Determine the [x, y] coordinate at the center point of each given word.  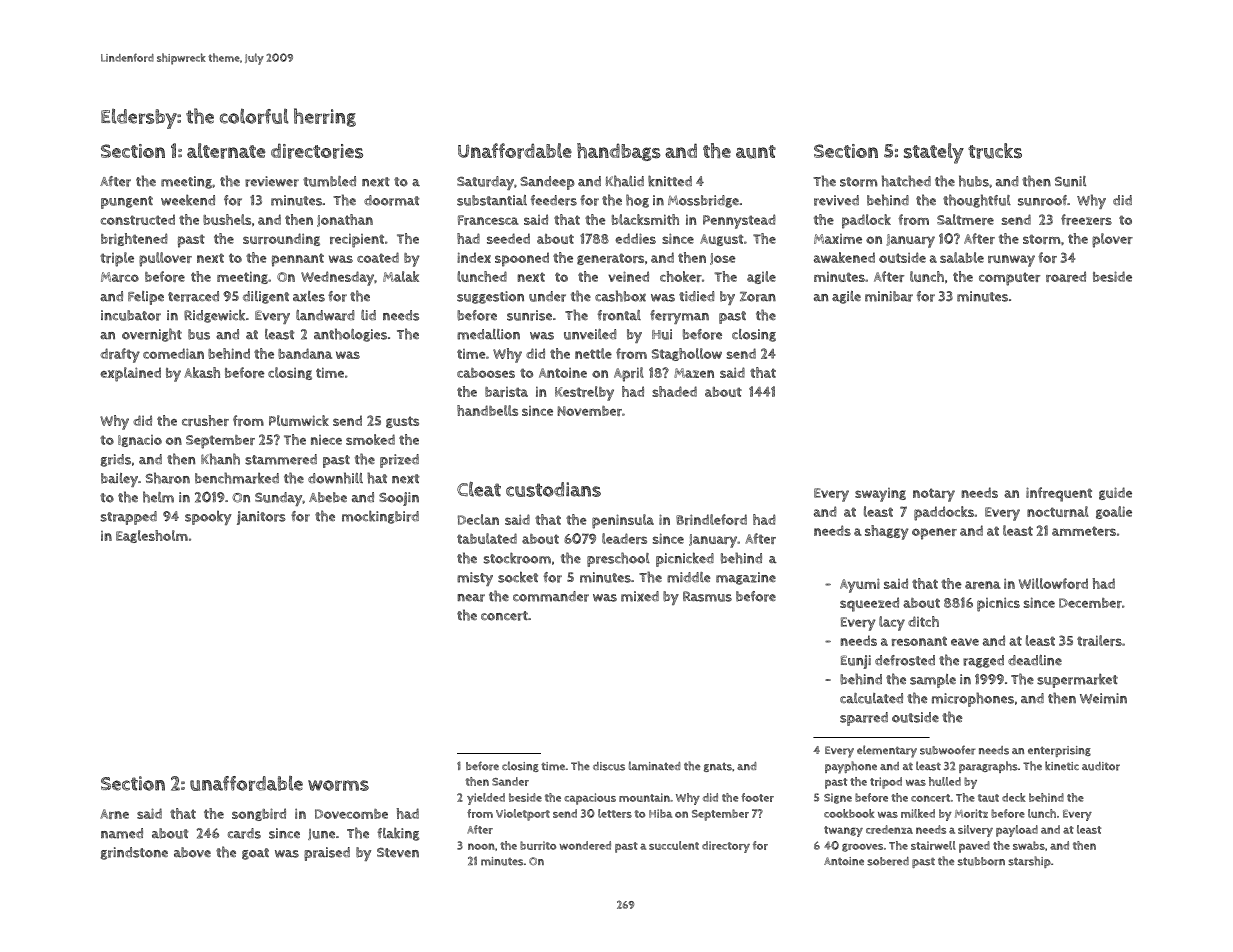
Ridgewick [214, 316]
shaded [674, 391]
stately [934, 153]
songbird [259, 814]
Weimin [1103, 698]
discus [609, 766]
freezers [1086, 219]
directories [317, 151]
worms [338, 785]
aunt [756, 152]
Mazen [694, 373]
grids [116, 460]
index [474, 257]
